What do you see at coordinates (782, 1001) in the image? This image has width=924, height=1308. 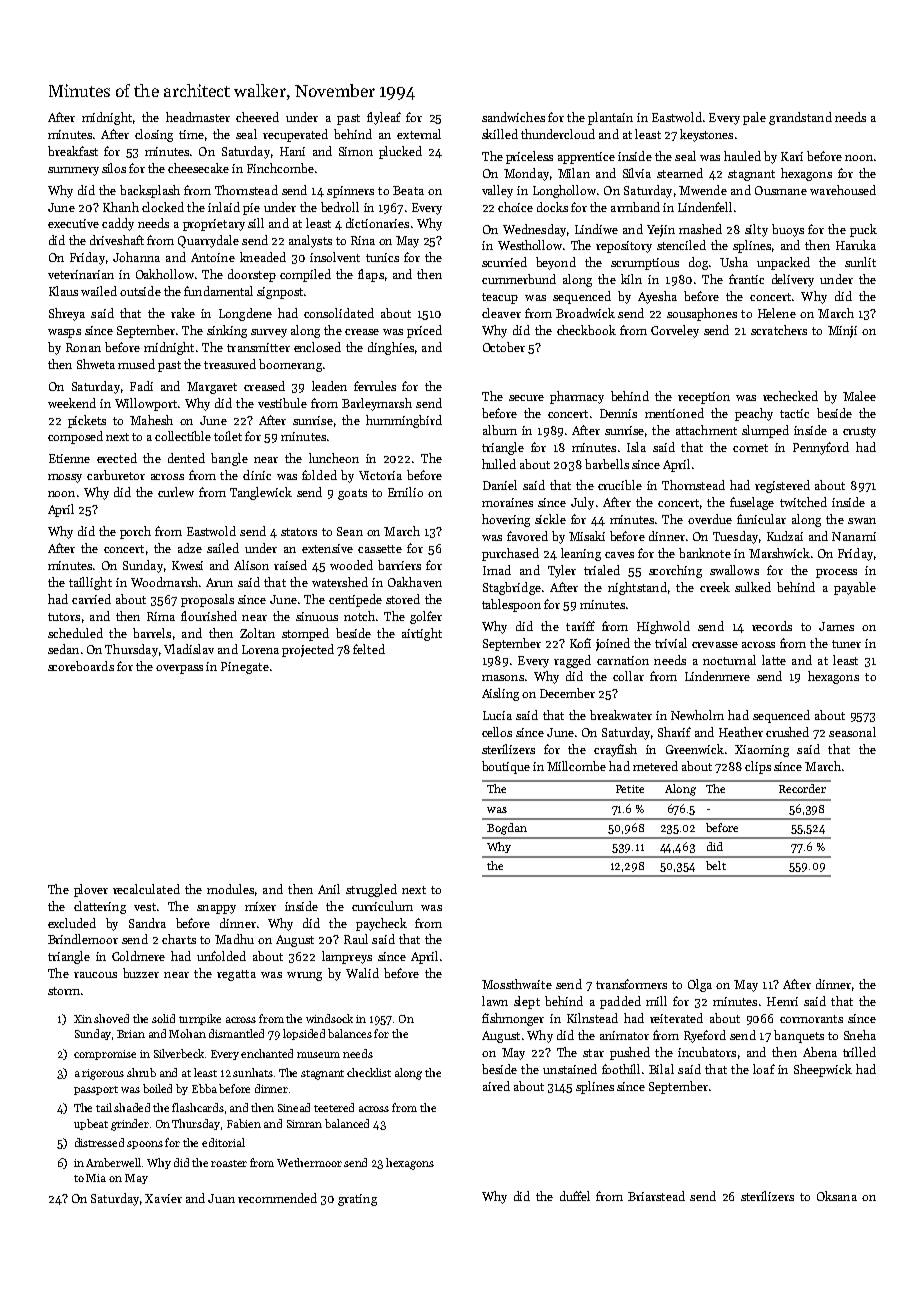 I see `Henri` at bounding box center [782, 1001].
